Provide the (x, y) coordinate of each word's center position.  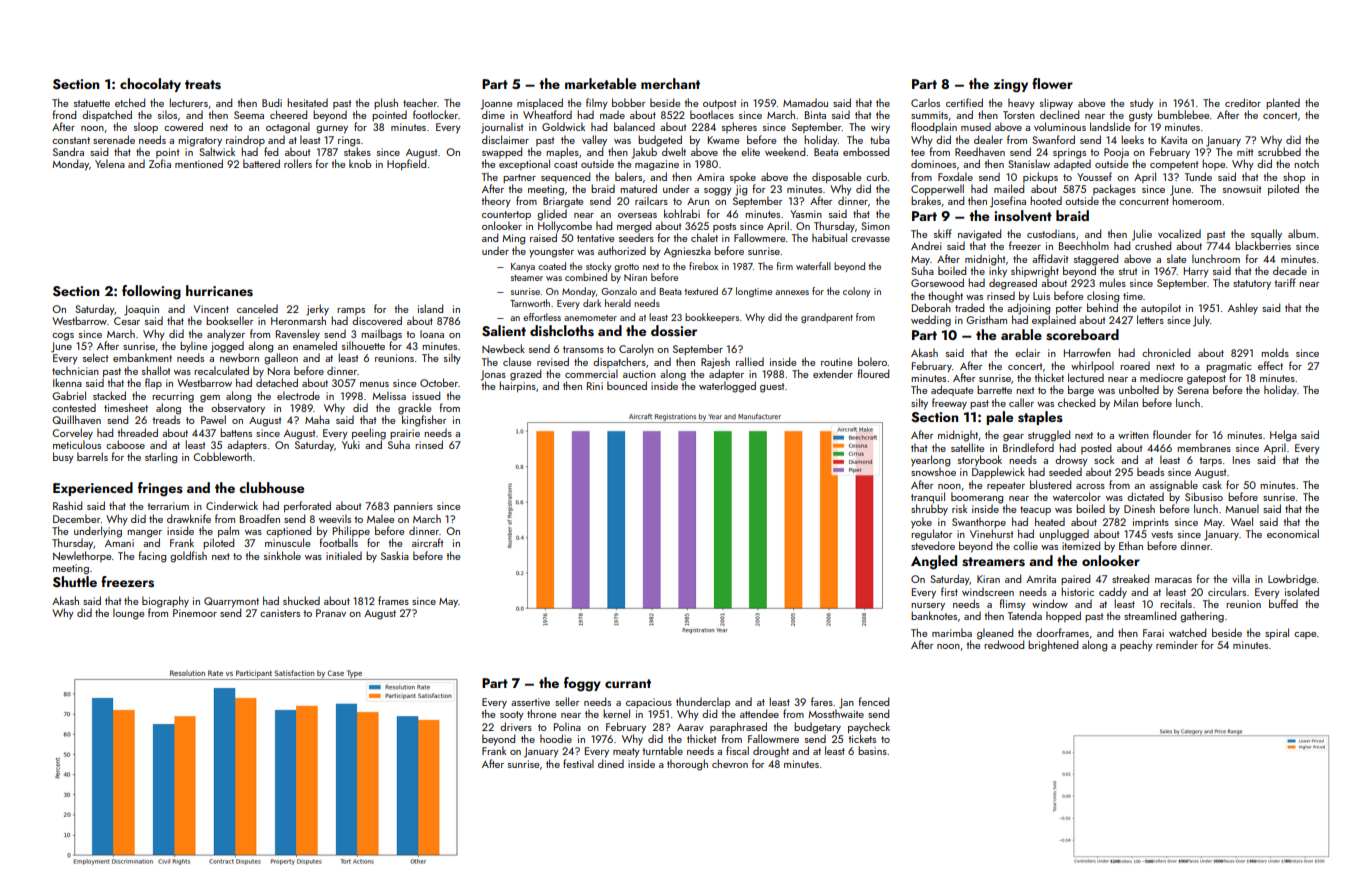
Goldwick (563, 126)
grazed (525, 375)
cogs (63, 337)
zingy (1011, 86)
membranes (1204, 447)
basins (872, 750)
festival (578, 763)
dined (611, 763)
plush (386, 103)
